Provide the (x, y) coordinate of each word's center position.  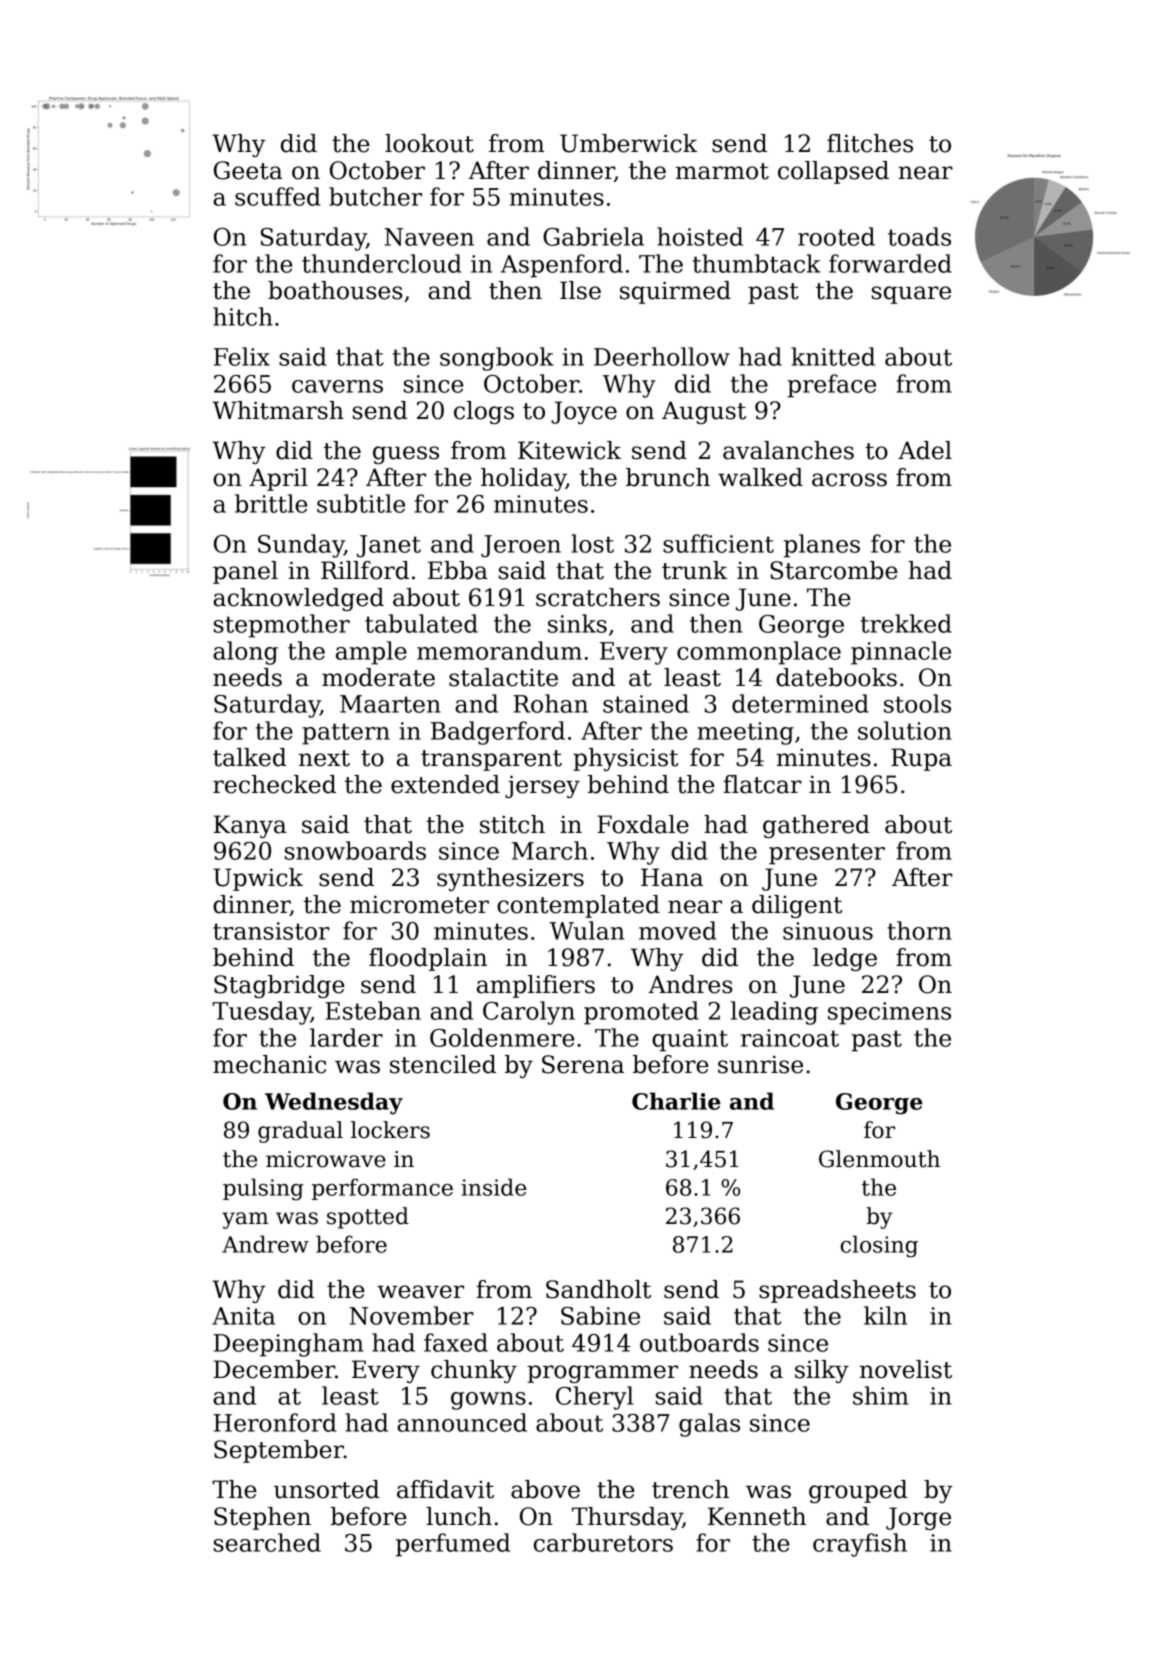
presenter (827, 854)
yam (245, 1220)
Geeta (248, 170)
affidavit (445, 1489)
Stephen (262, 1518)
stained (646, 703)
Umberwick (628, 143)
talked (250, 757)
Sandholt (598, 1289)
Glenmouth (879, 1159)
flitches (870, 143)
